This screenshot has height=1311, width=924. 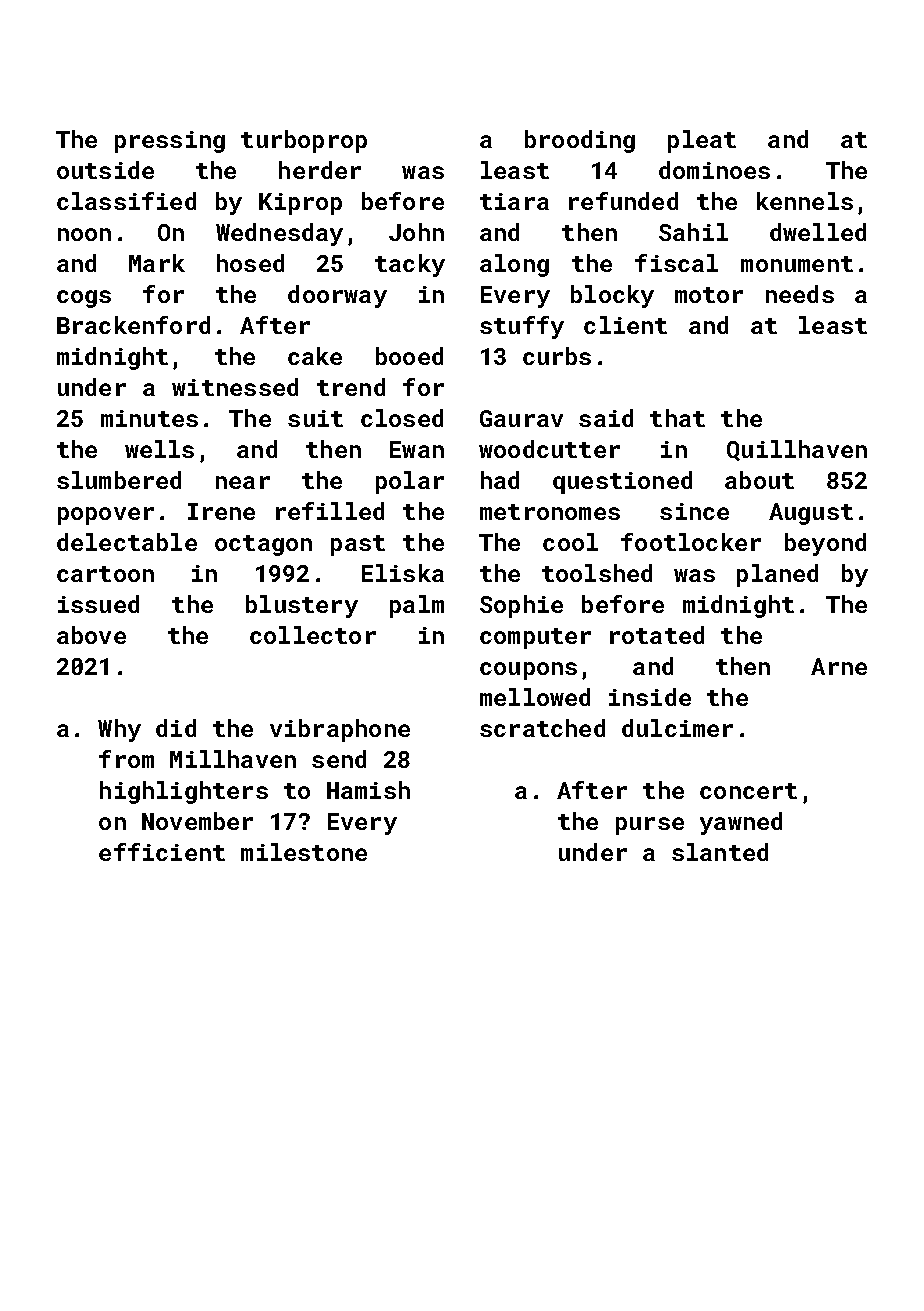 What do you see at coordinates (677, 728) in the screenshot?
I see `dulcimer` at bounding box center [677, 728].
